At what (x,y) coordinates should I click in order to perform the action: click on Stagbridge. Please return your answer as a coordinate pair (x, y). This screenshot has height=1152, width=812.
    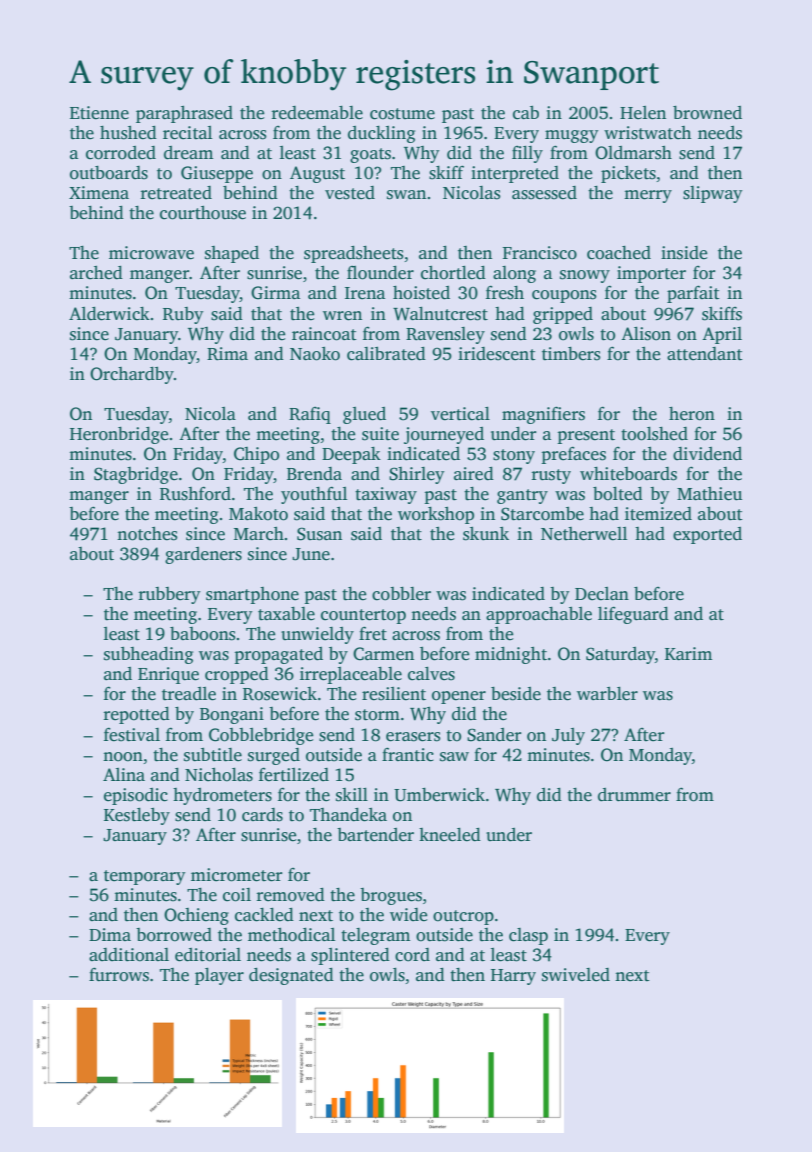
    Looking at the image, I should click on (136, 475).
